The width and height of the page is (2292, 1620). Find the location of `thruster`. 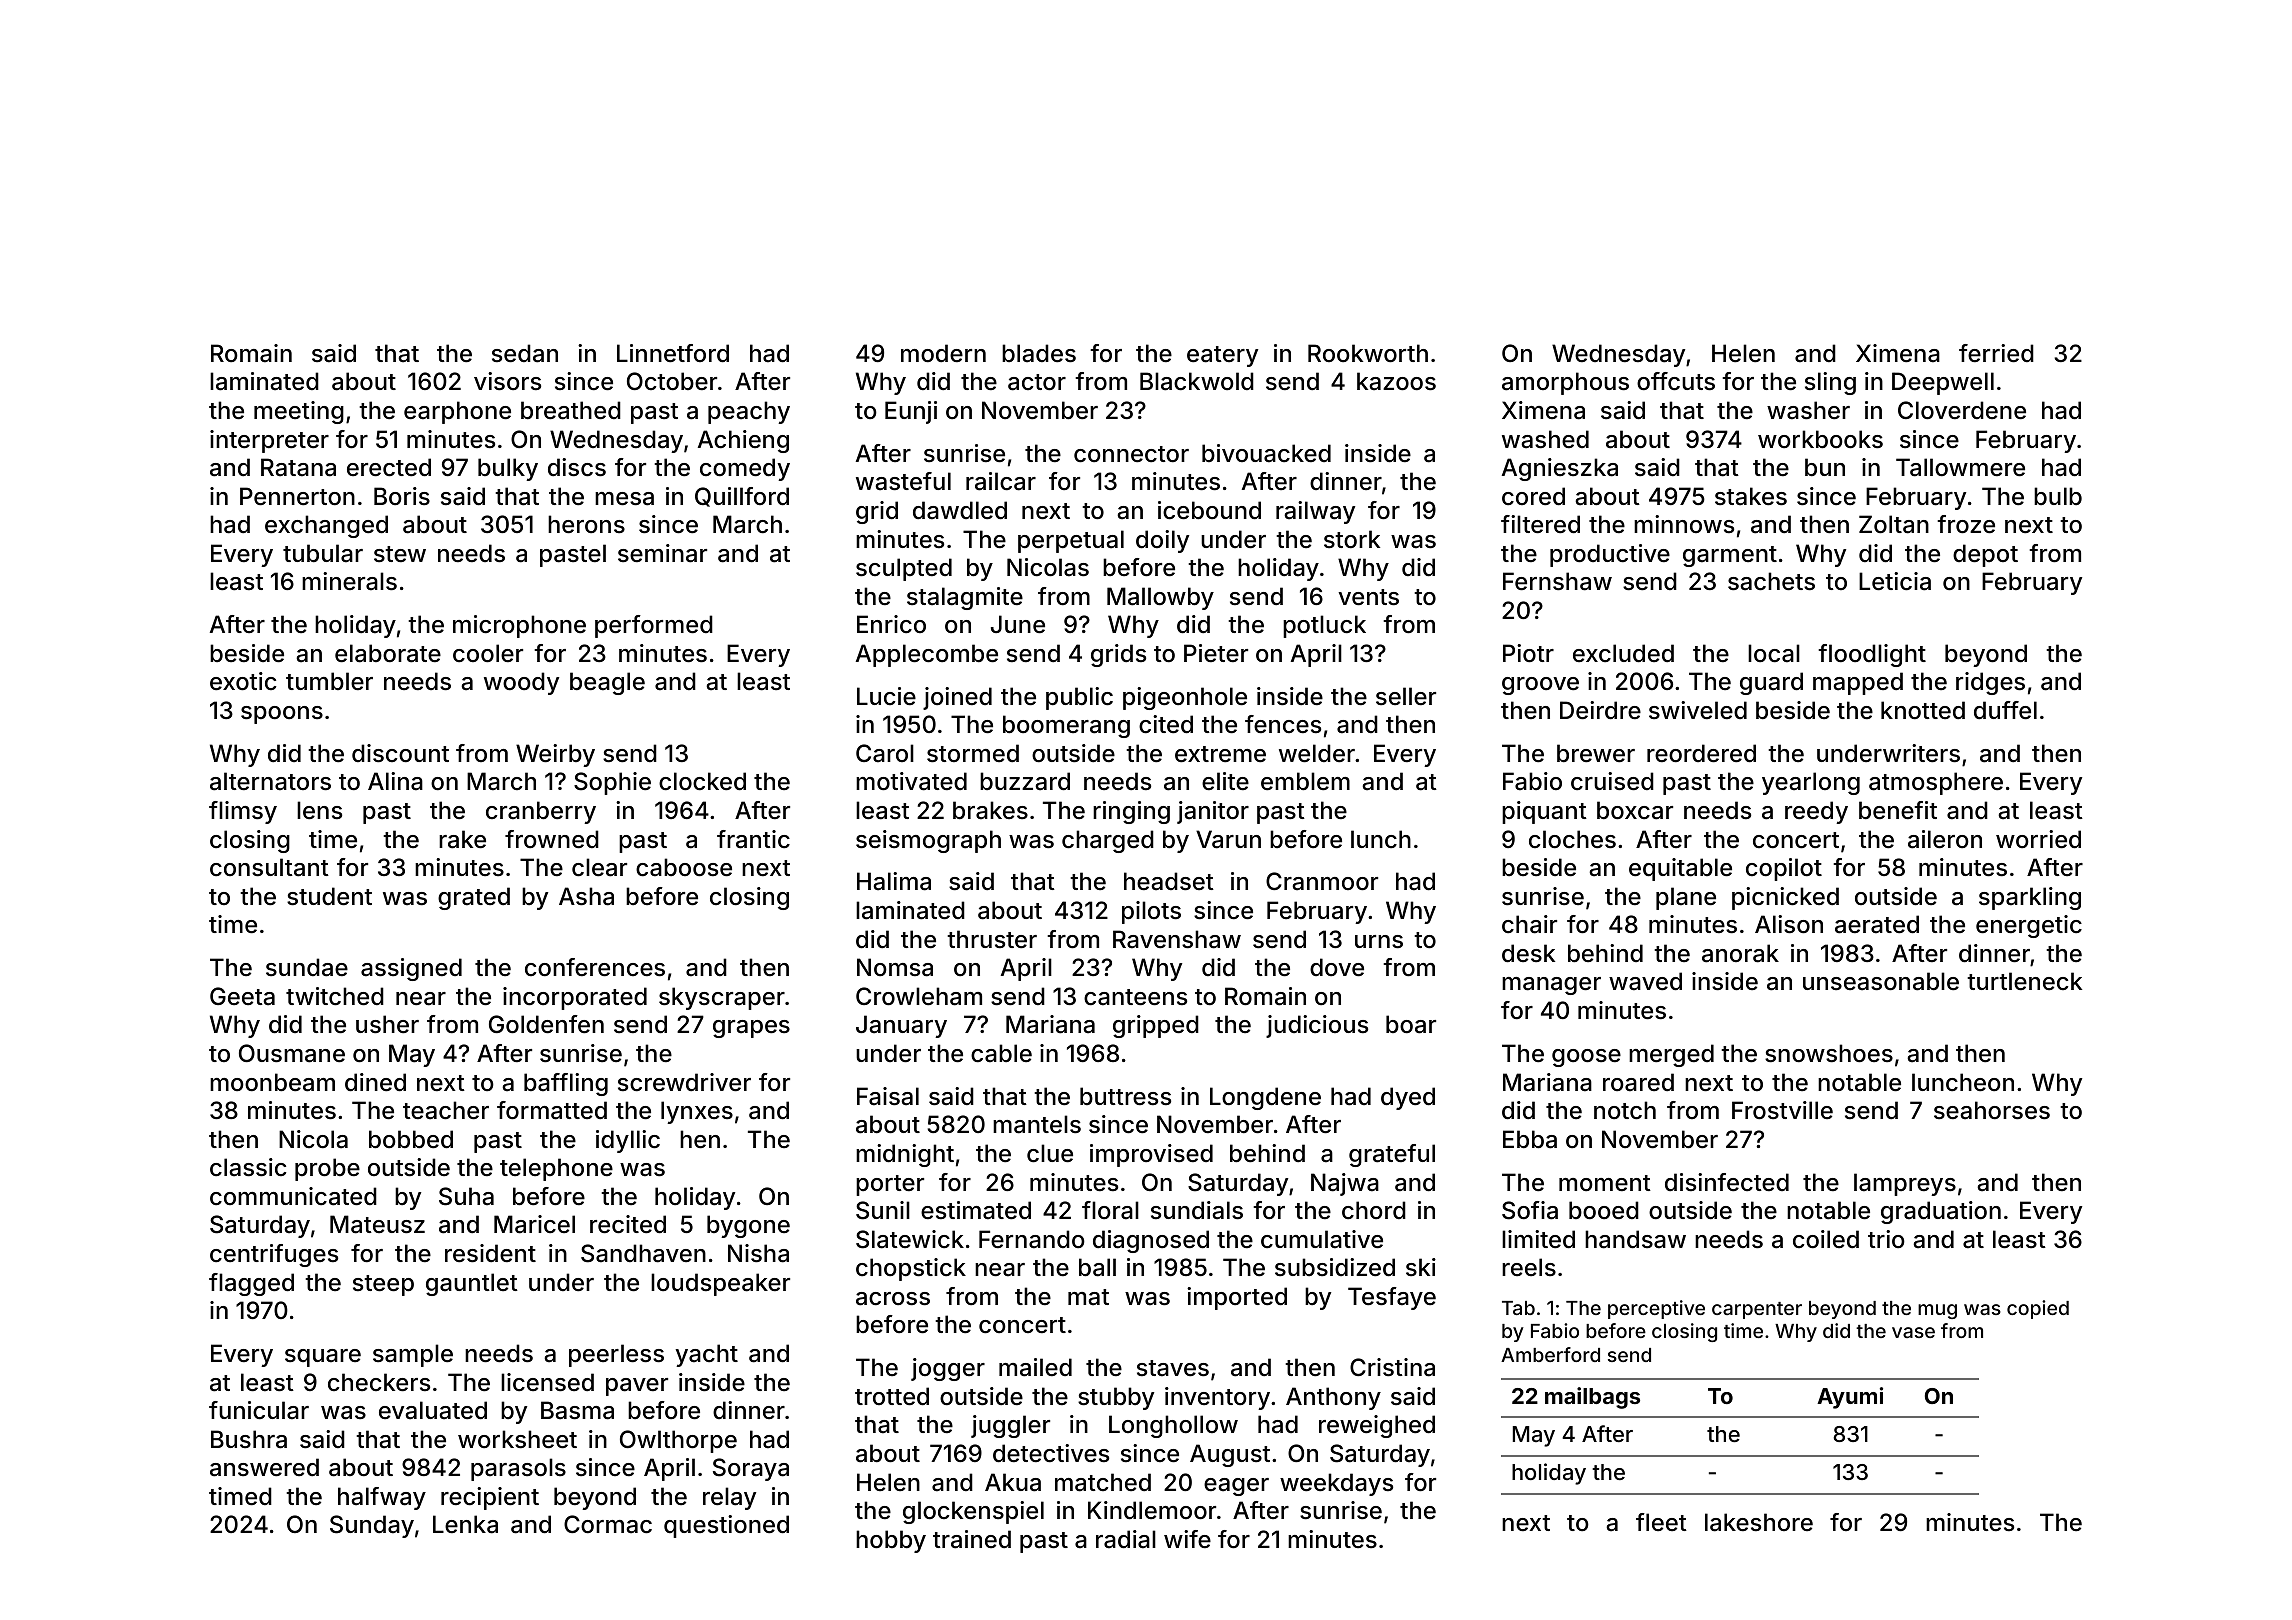

thruster is located at coordinates (992, 939).
